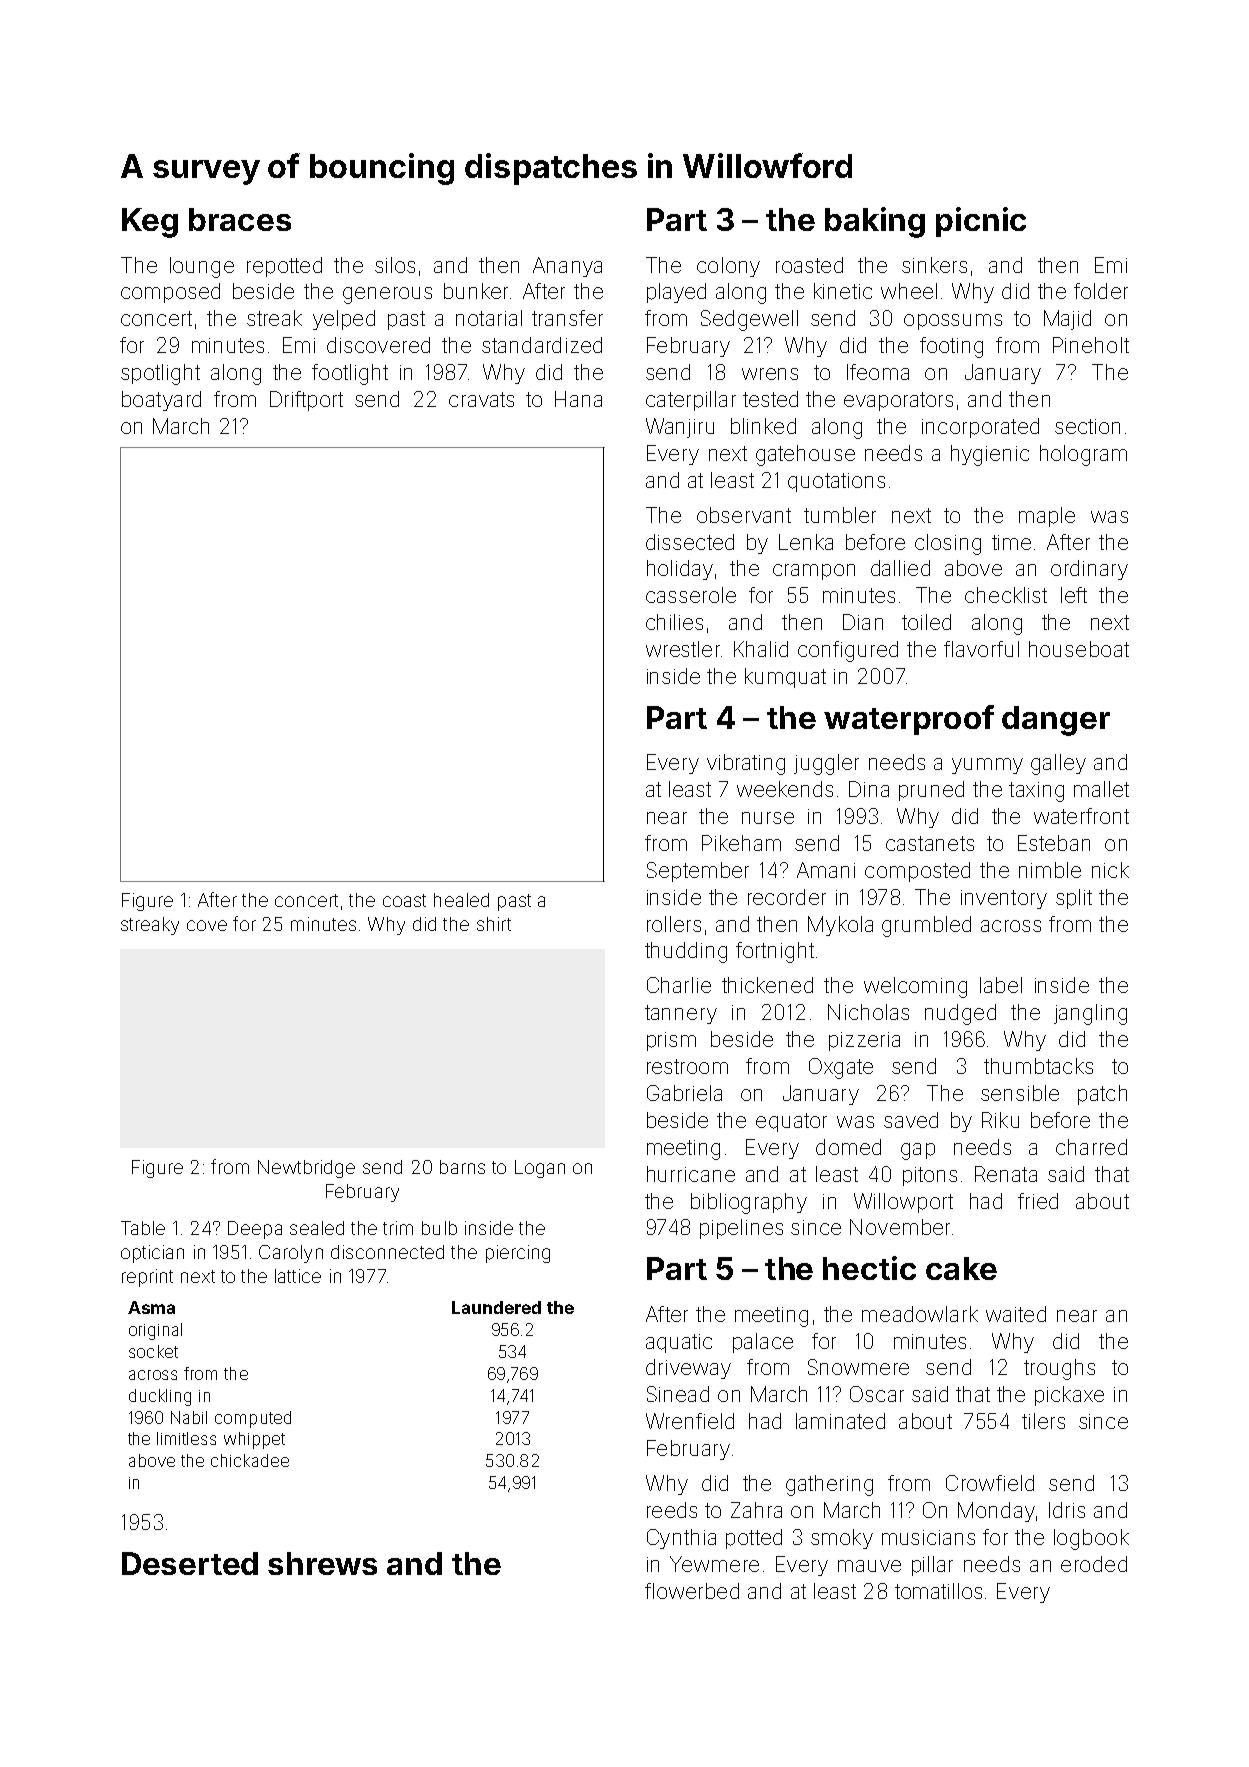 The width and height of the document is (1249, 1767). I want to click on equator, so click(791, 1122).
